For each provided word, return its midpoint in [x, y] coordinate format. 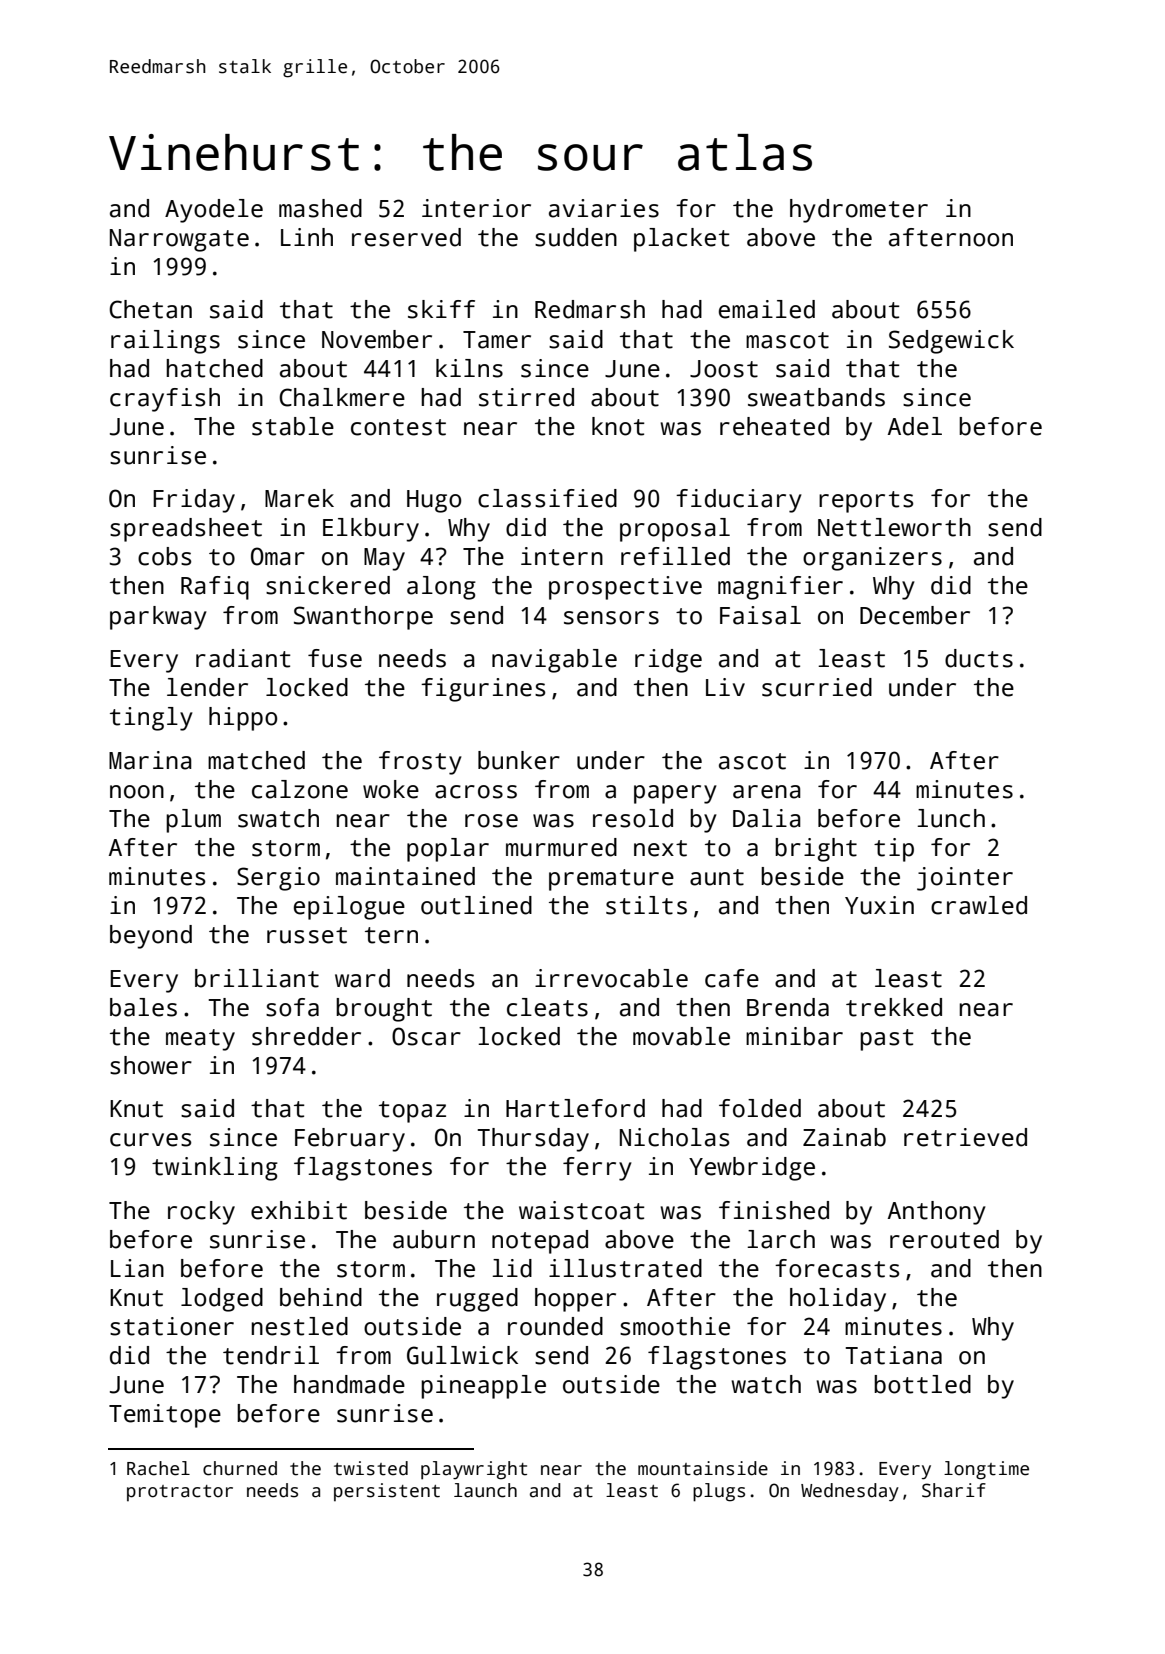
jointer [965, 879]
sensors [611, 618]
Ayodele [214, 211]
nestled [299, 1326]
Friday [194, 501]
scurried [817, 687]
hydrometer [859, 211]
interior [476, 208]
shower [151, 1065]
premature [611, 880]
